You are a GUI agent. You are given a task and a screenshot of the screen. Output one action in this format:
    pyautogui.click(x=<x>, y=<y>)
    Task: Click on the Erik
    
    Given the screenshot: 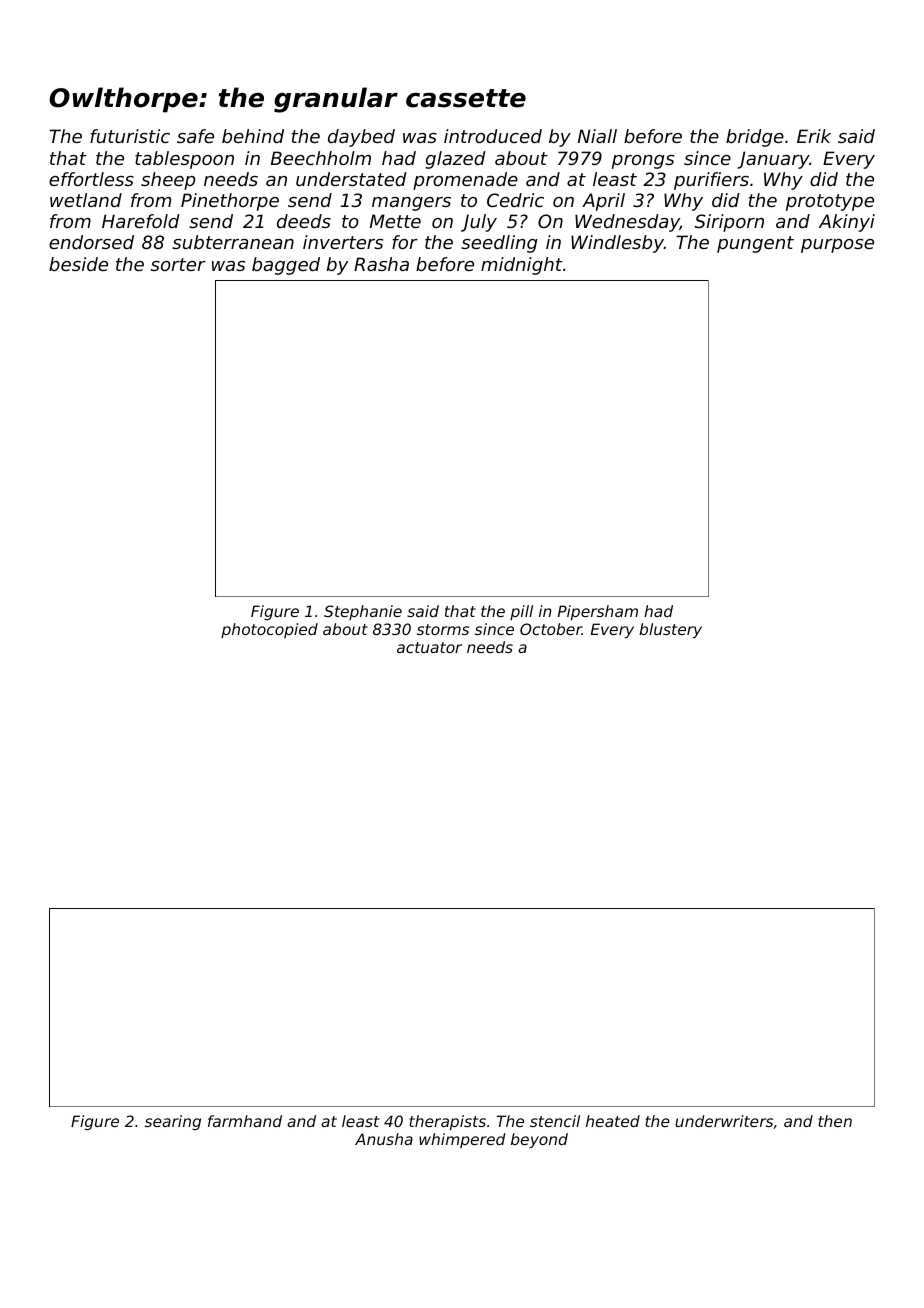 What is the action you would take?
    pyautogui.click(x=814, y=136)
